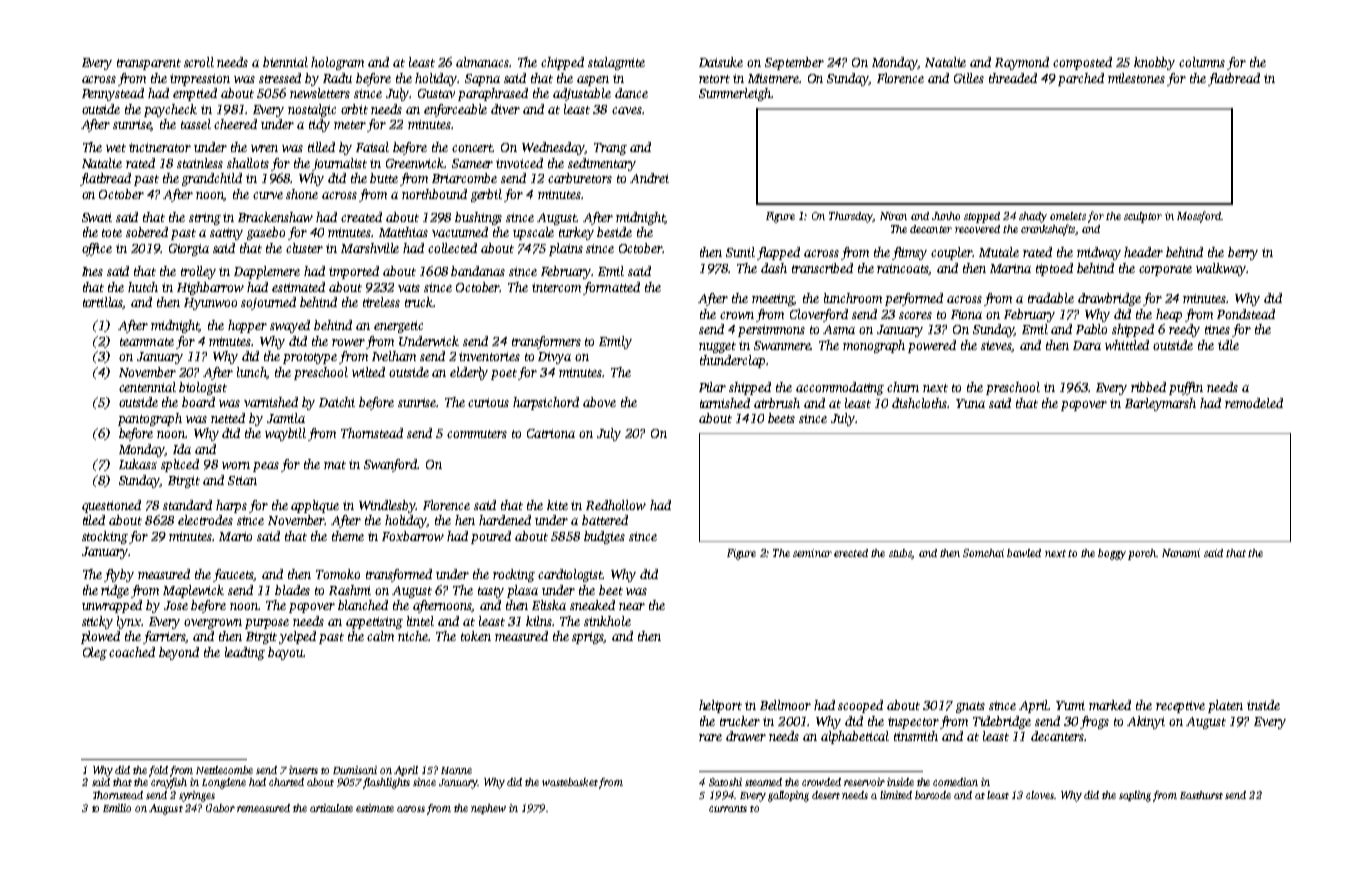 This screenshot has width=1372, height=887. Describe the element at coordinates (149, 64) in the screenshot. I see `transparent` at that location.
